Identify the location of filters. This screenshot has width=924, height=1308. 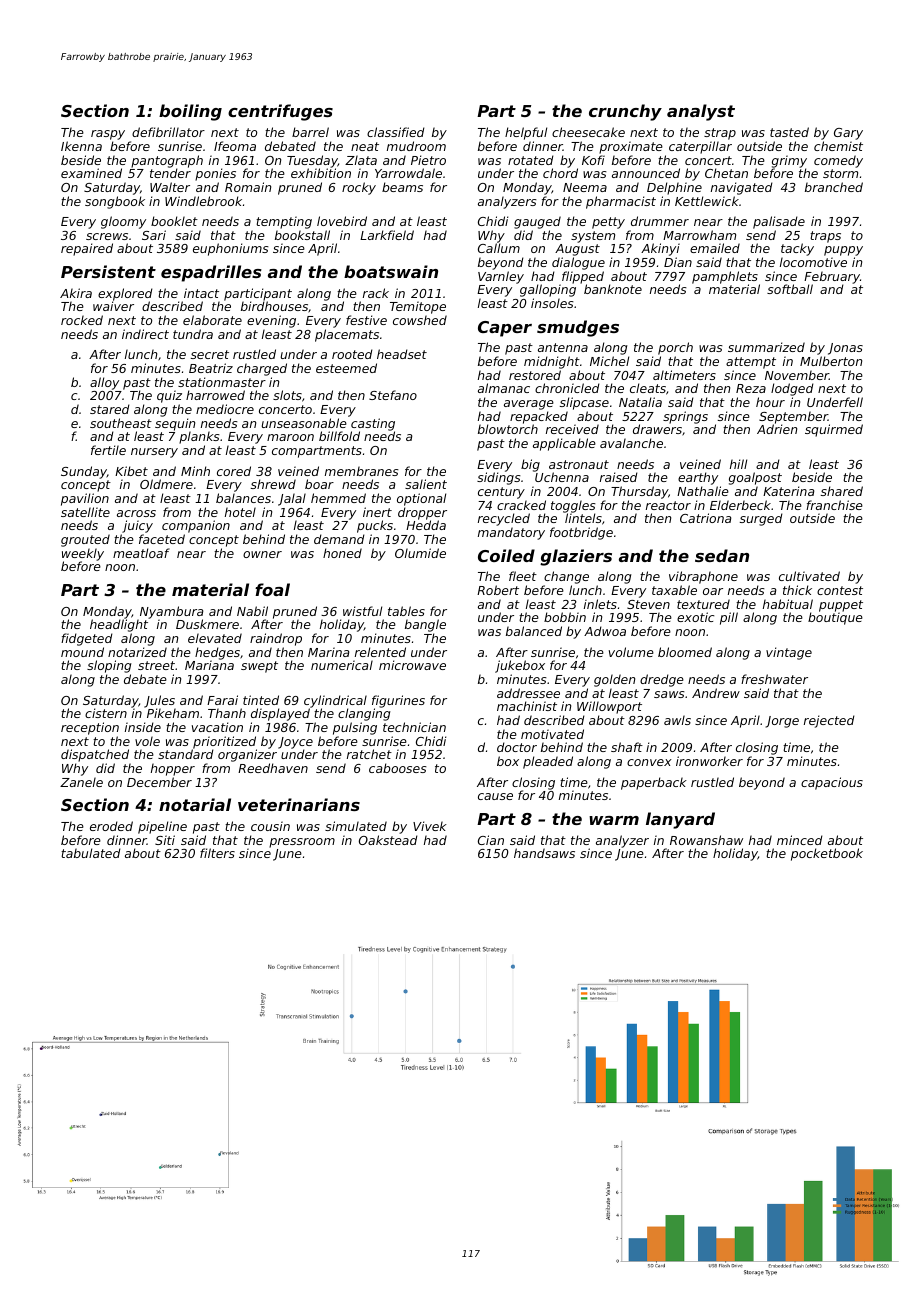
(217, 853).
